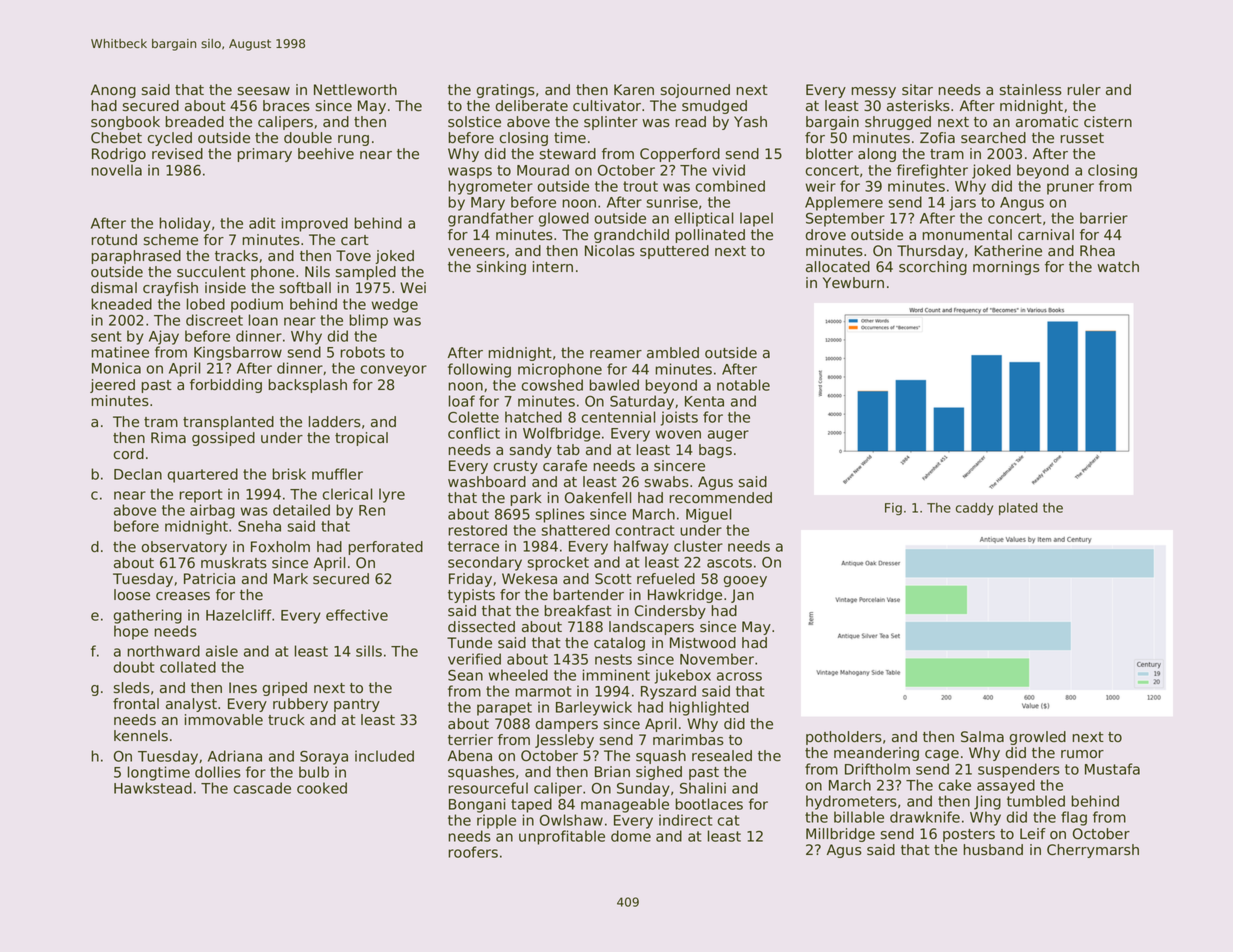  I want to click on jeered, so click(112, 386).
